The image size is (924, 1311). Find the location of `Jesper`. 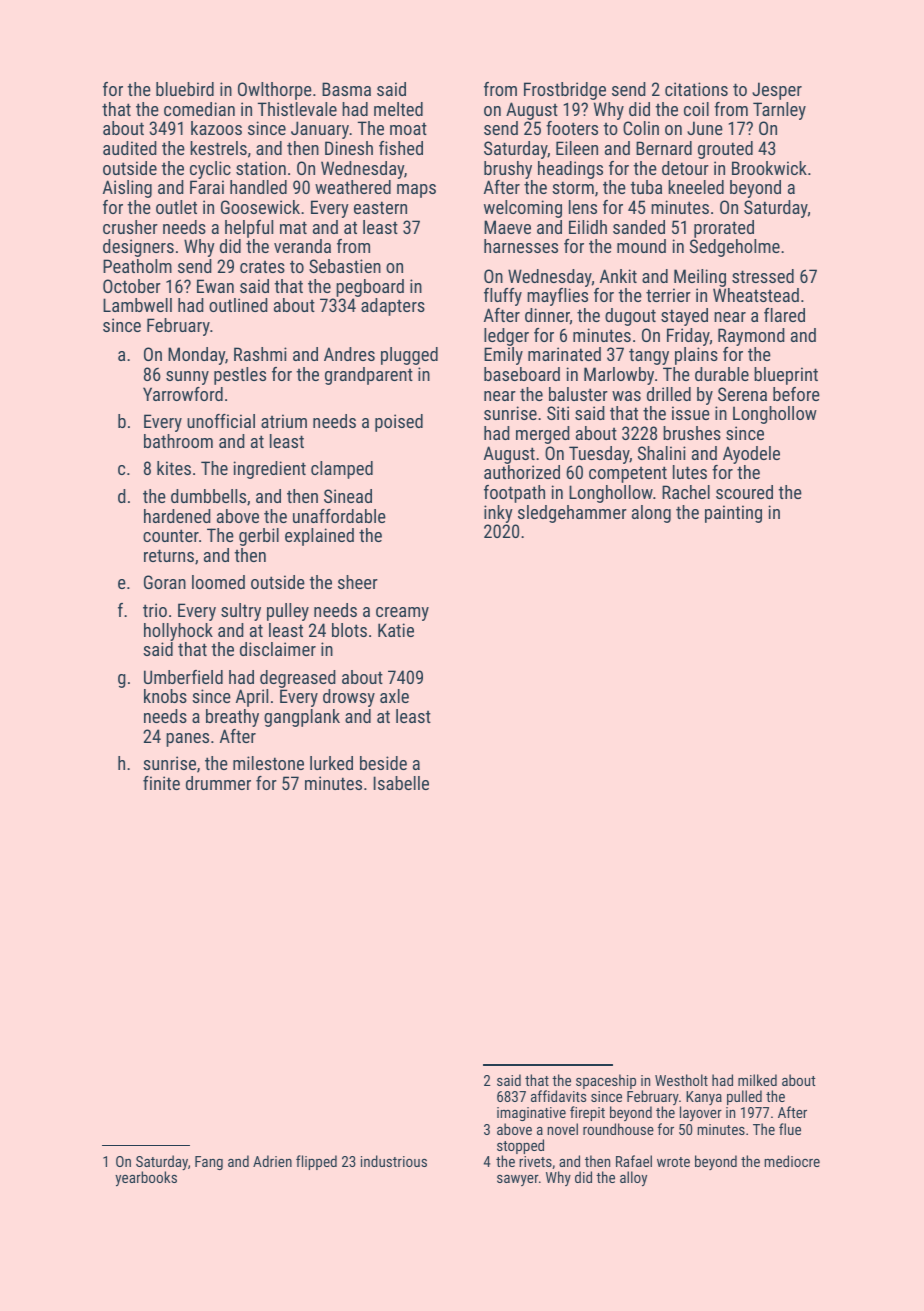

Jesper is located at coordinates (777, 91).
